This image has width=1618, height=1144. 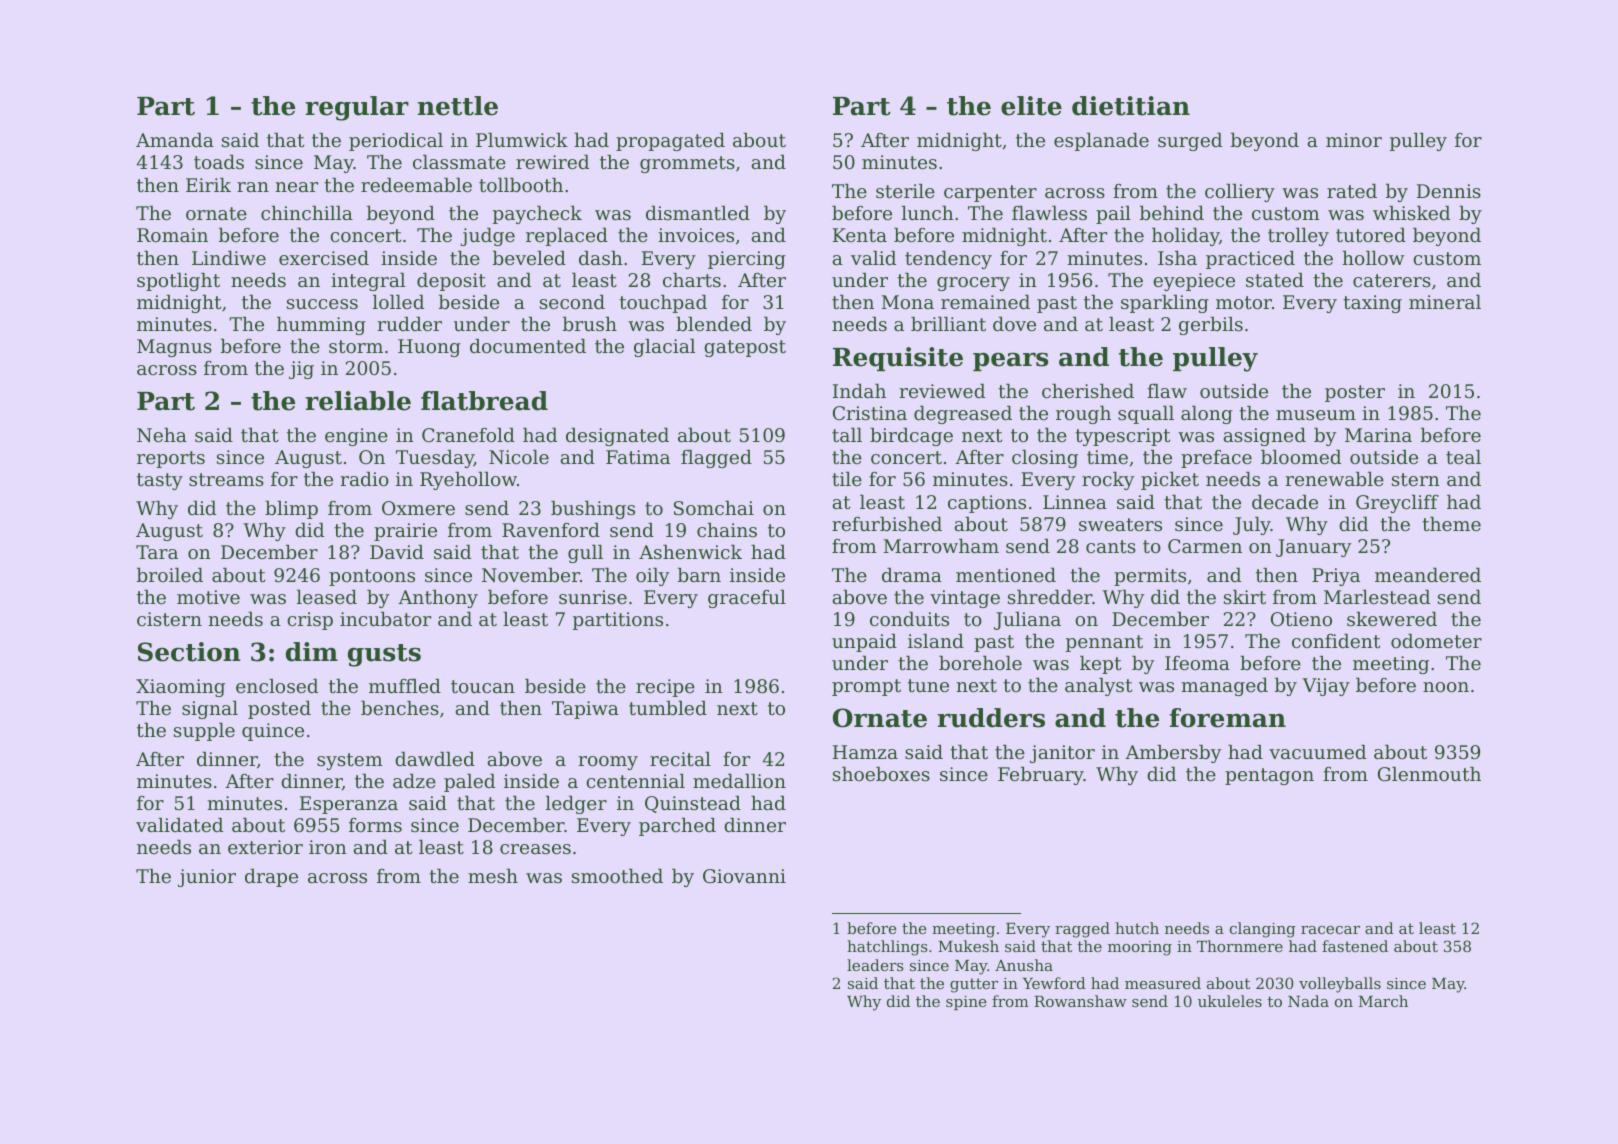 I want to click on junior, so click(x=207, y=878).
